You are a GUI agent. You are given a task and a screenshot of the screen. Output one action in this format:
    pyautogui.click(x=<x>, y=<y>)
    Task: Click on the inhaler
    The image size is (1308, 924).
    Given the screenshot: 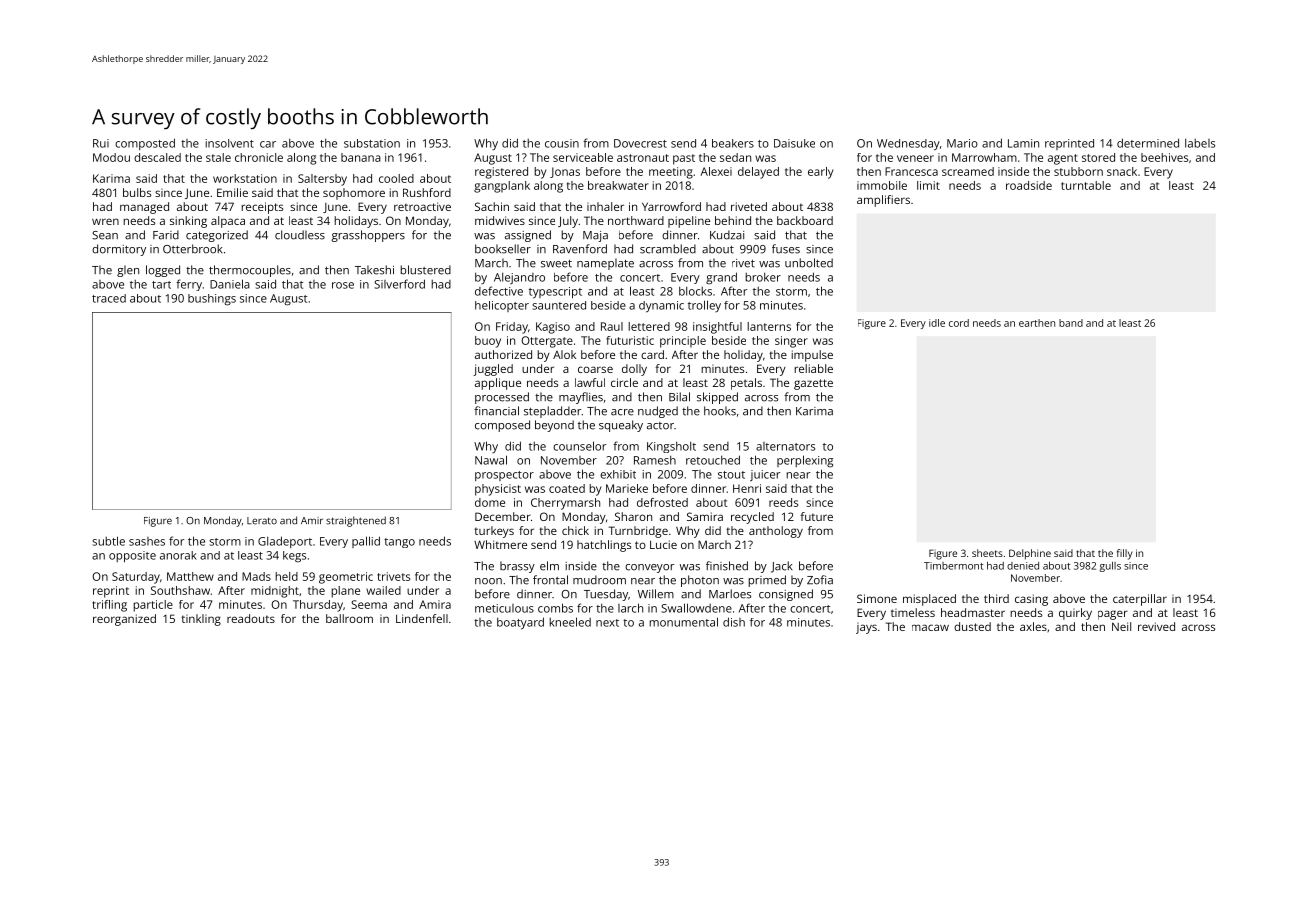 What is the action you would take?
    pyautogui.click(x=605, y=206)
